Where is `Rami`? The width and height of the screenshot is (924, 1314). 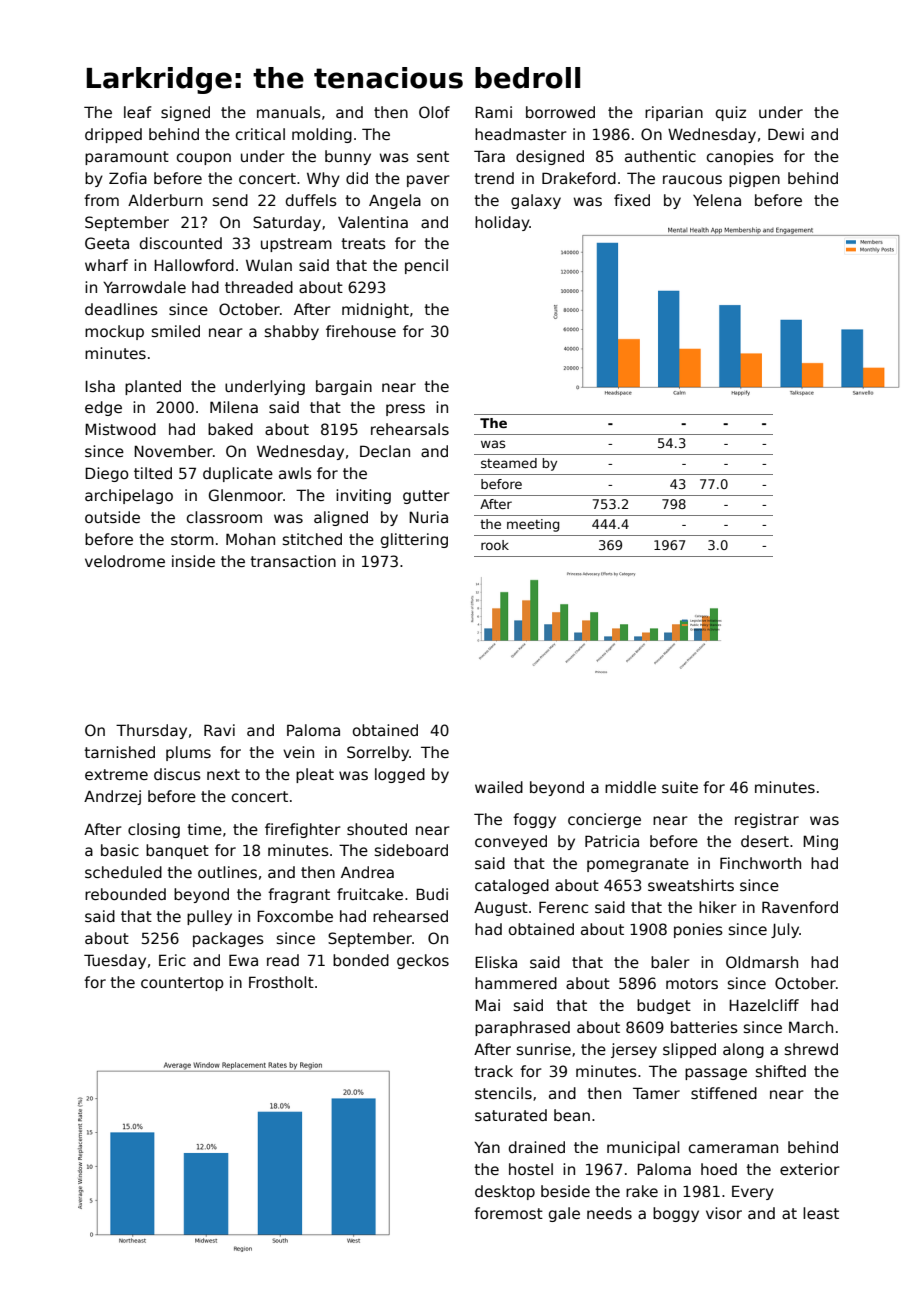
Rami is located at coordinates (493, 112).
